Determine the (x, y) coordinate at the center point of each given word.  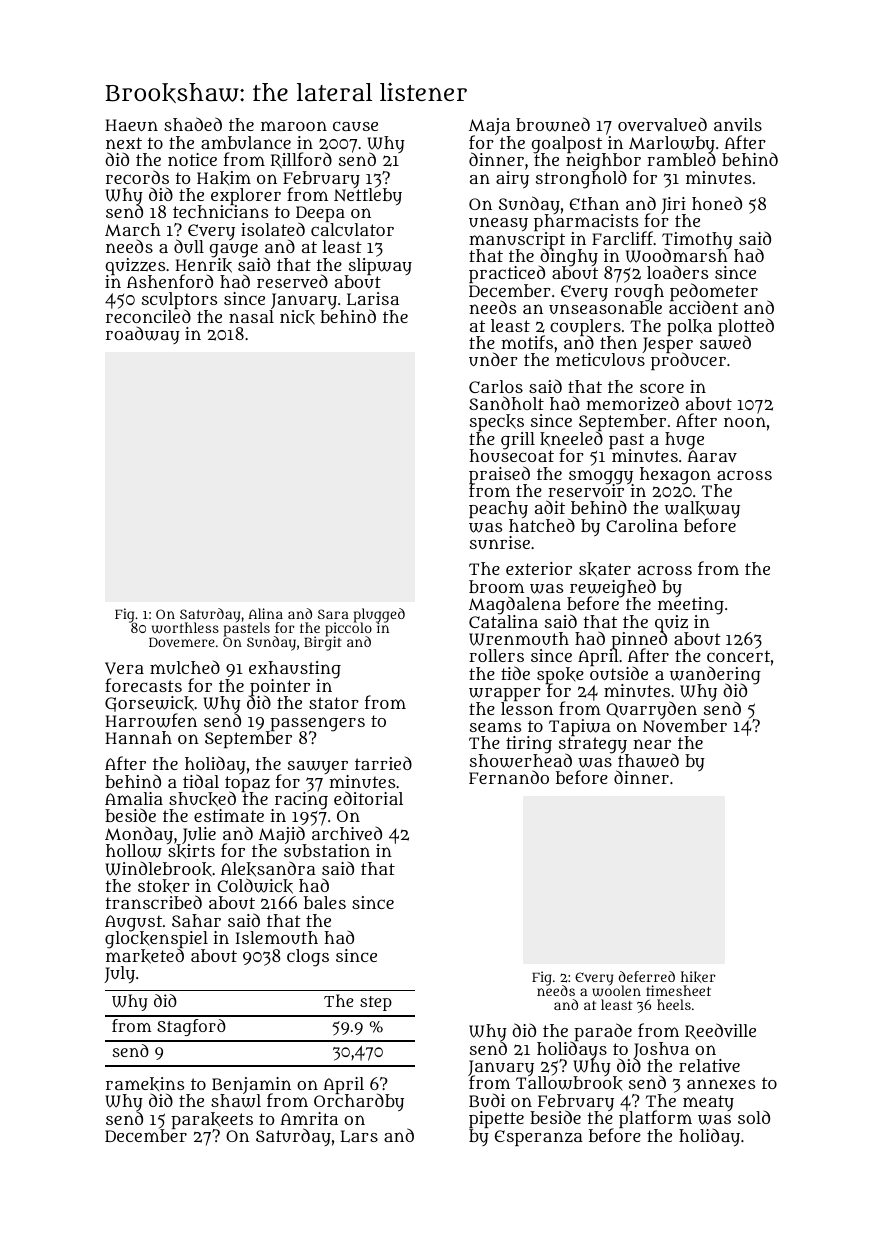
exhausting (295, 670)
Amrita (309, 1118)
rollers (496, 655)
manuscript (517, 240)
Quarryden (651, 710)
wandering (715, 675)
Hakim (224, 178)
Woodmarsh (677, 256)
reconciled (148, 316)
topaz (247, 784)
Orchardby (359, 1102)
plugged (379, 615)
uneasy (498, 224)
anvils (738, 124)
